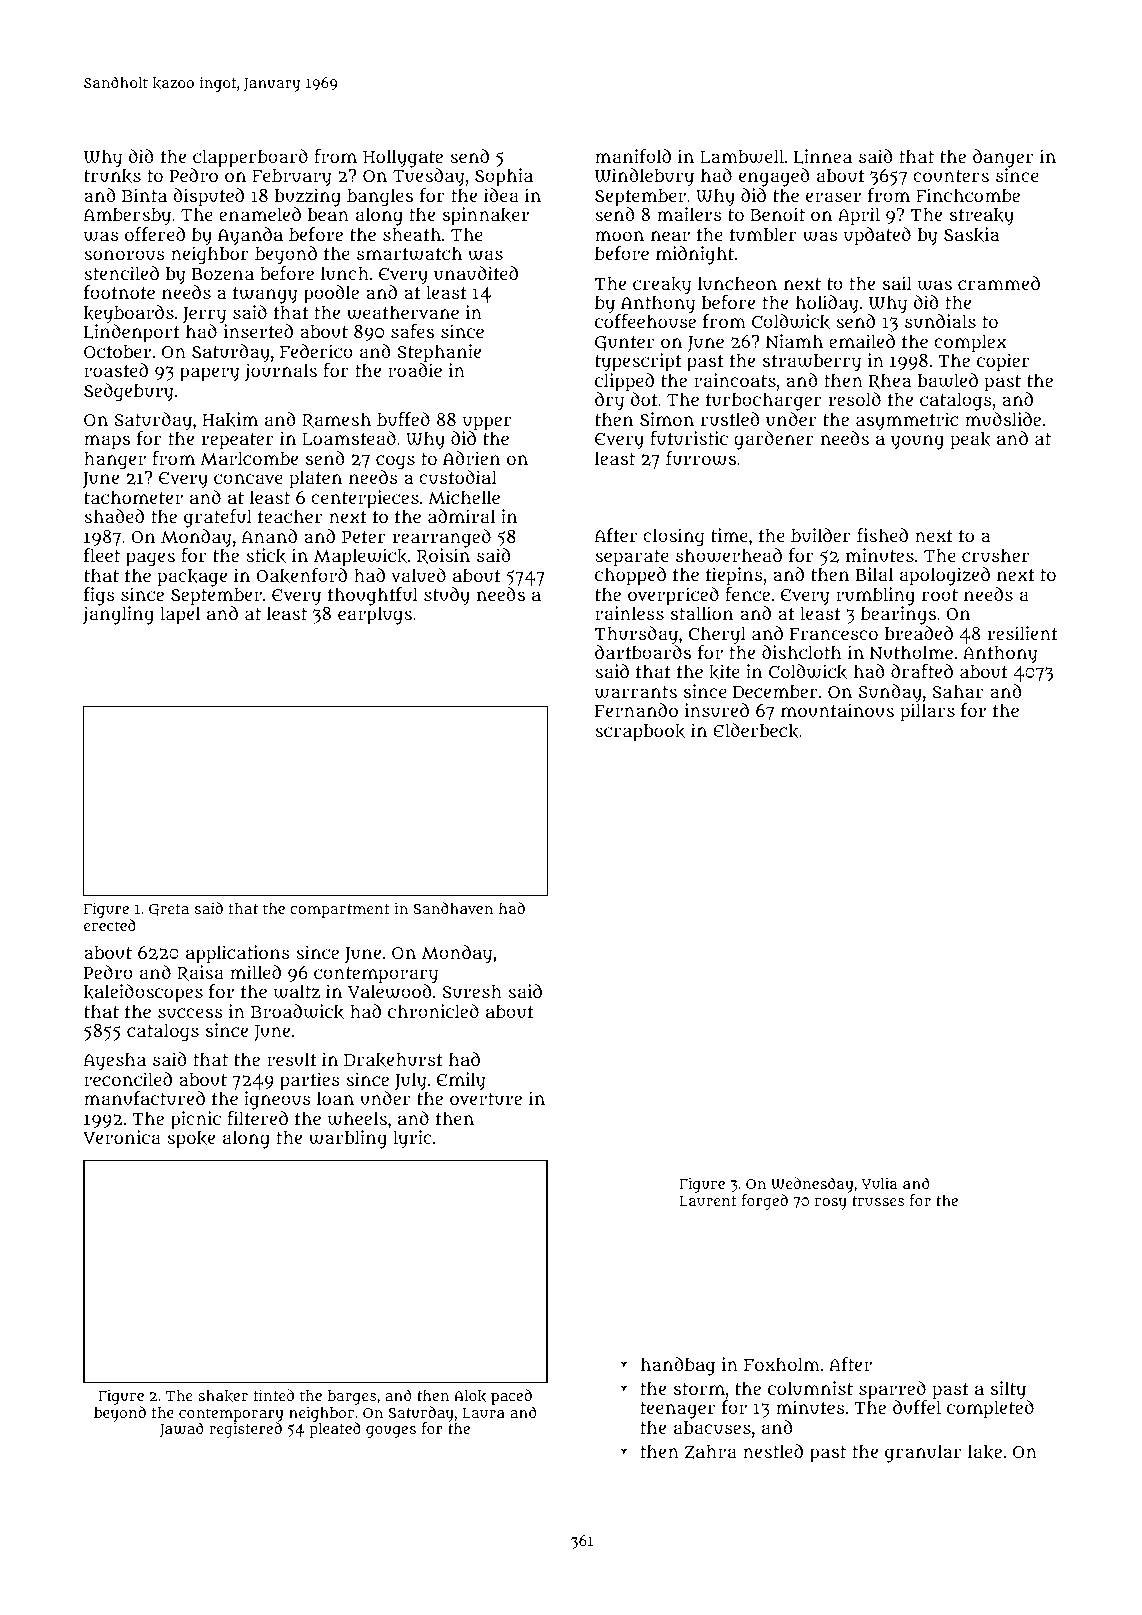 This screenshot has width=1142, height=1615. What do you see at coordinates (927, 713) in the screenshot?
I see `pillars` at bounding box center [927, 713].
